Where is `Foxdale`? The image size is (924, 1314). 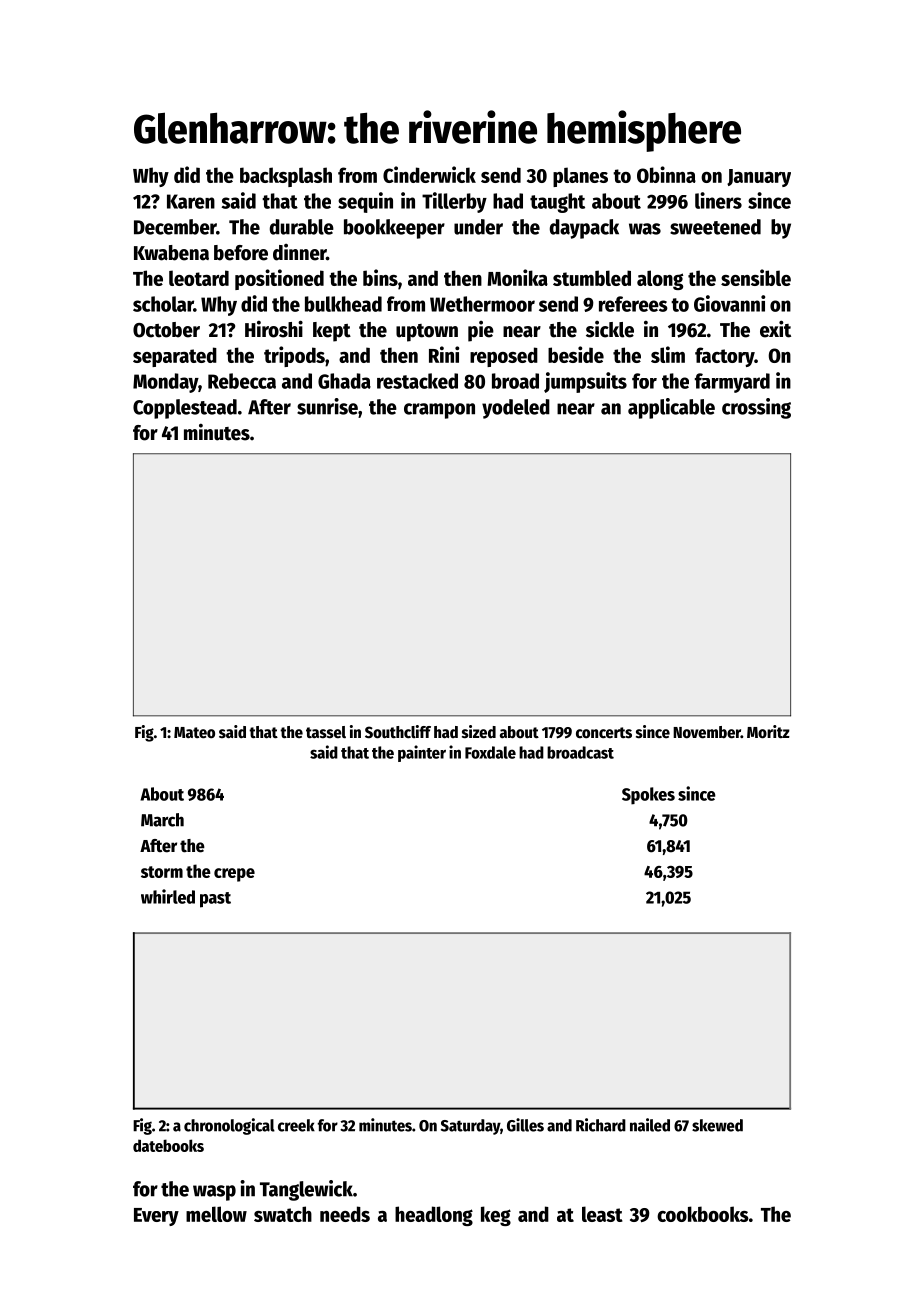
Foxdale is located at coordinates (490, 752).
